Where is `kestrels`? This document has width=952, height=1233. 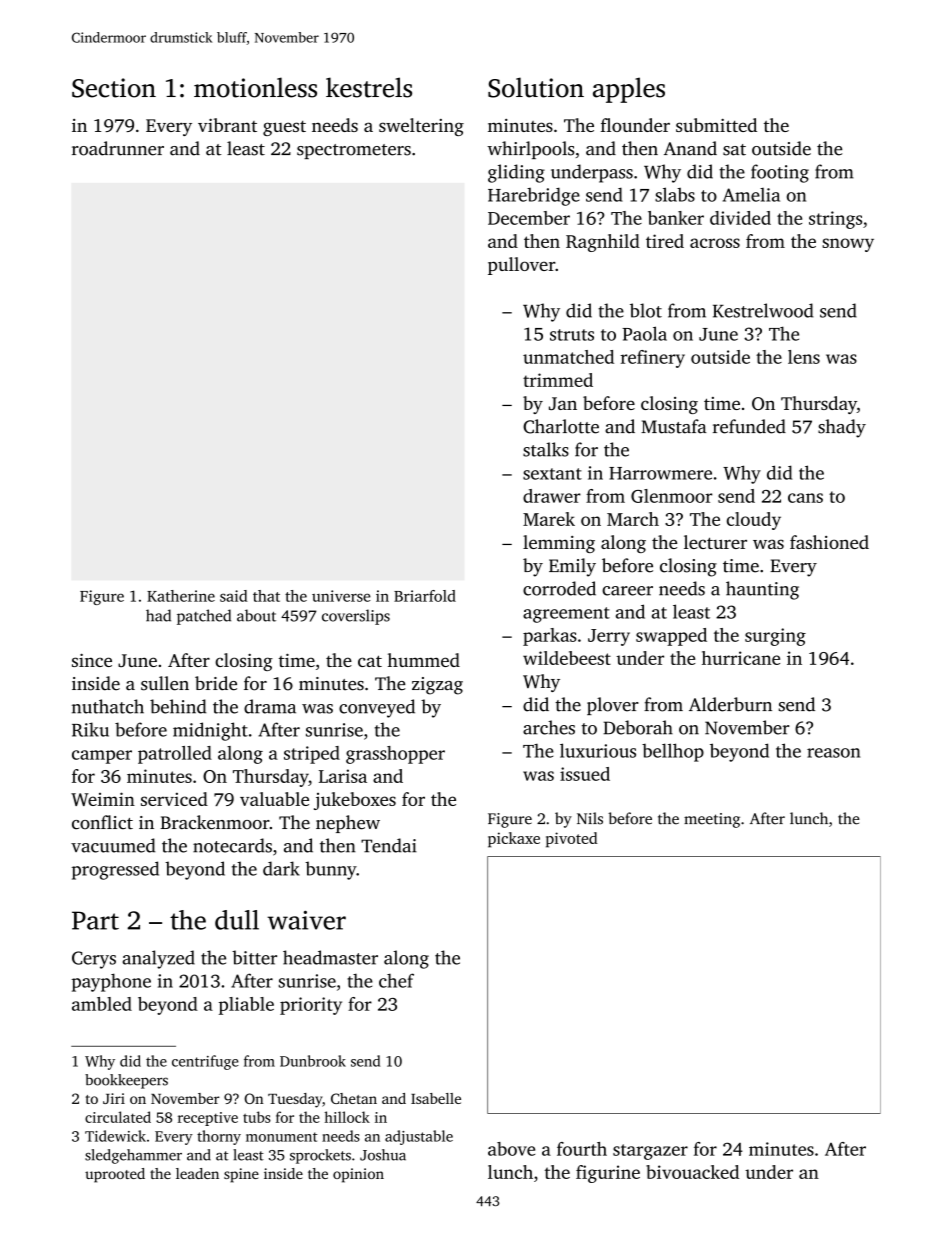 kestrels is located at coordinates (369, 87).
